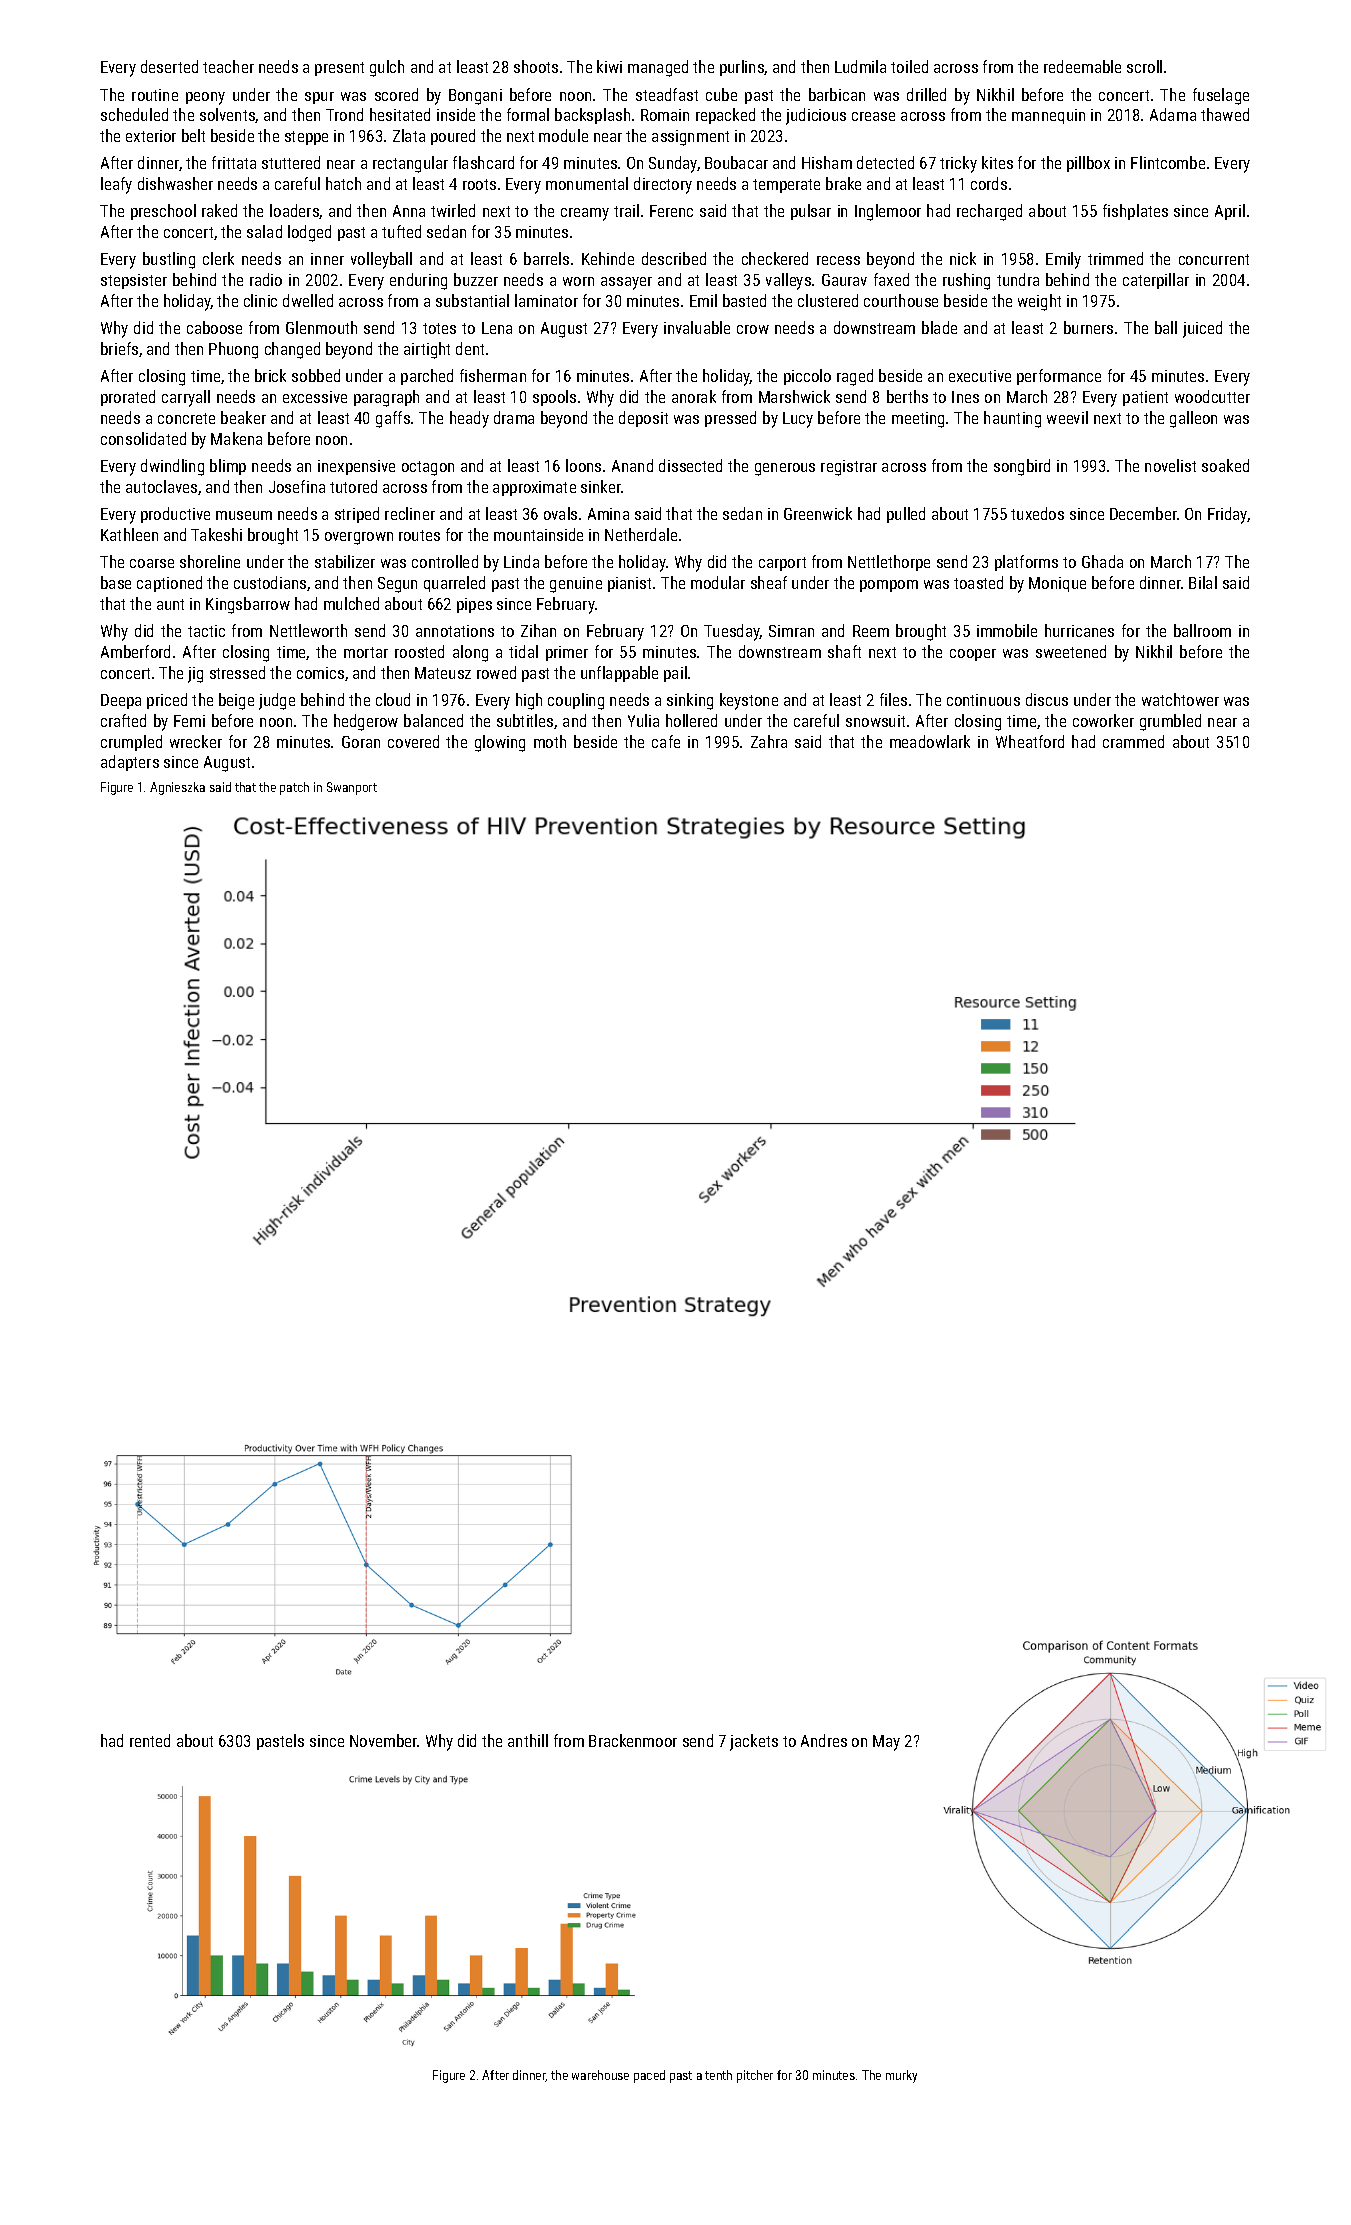 The image size is (1351, 2225). What do you see at coordinates (633, 1740) in the screenshot?
I see `Brackenmoor` at bounding box center [633, 1740].
